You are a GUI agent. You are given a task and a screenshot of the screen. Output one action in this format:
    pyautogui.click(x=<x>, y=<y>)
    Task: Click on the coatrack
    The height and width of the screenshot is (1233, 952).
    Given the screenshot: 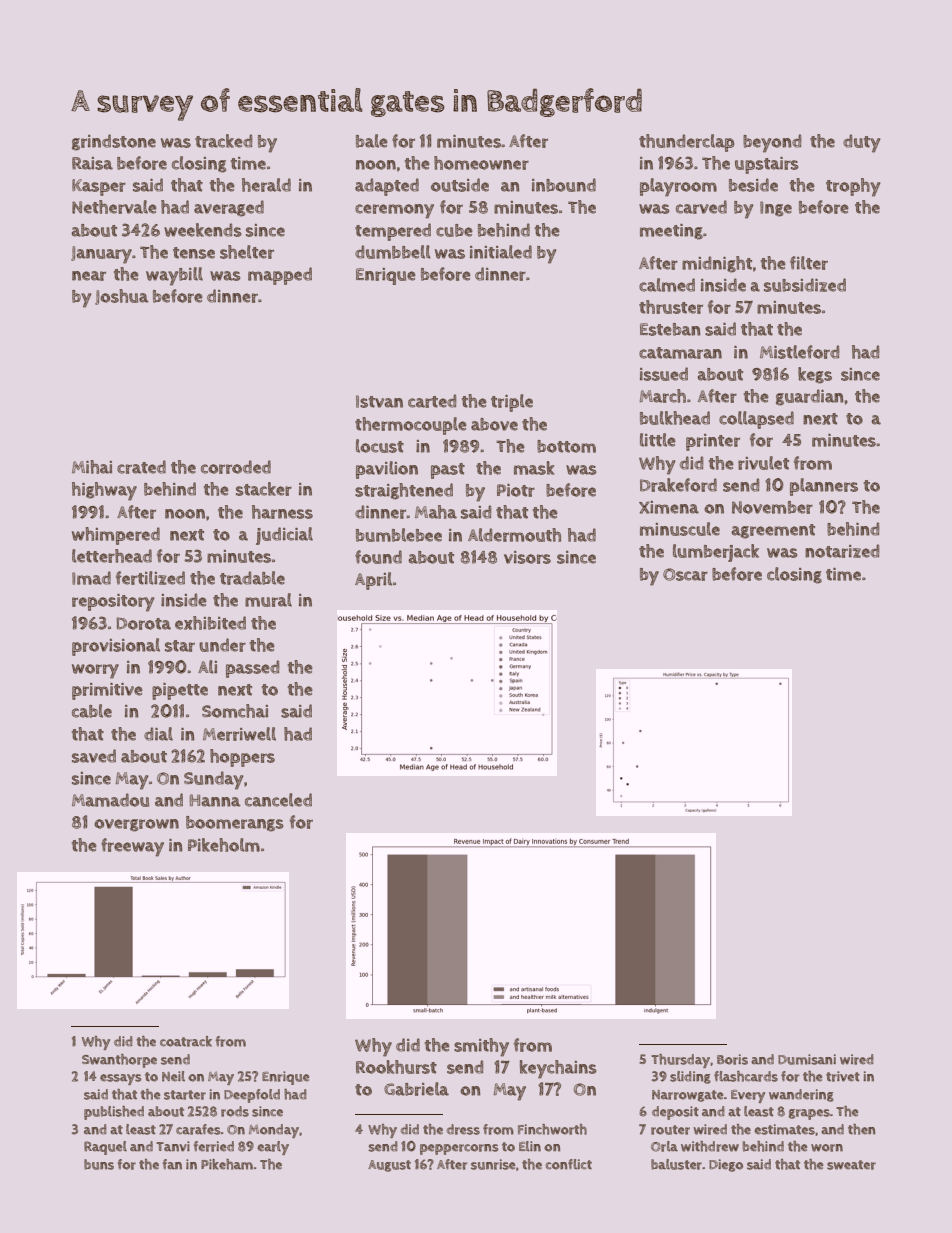 What is the action you would take?
    pyautogui.click(x=186, y=1041)
